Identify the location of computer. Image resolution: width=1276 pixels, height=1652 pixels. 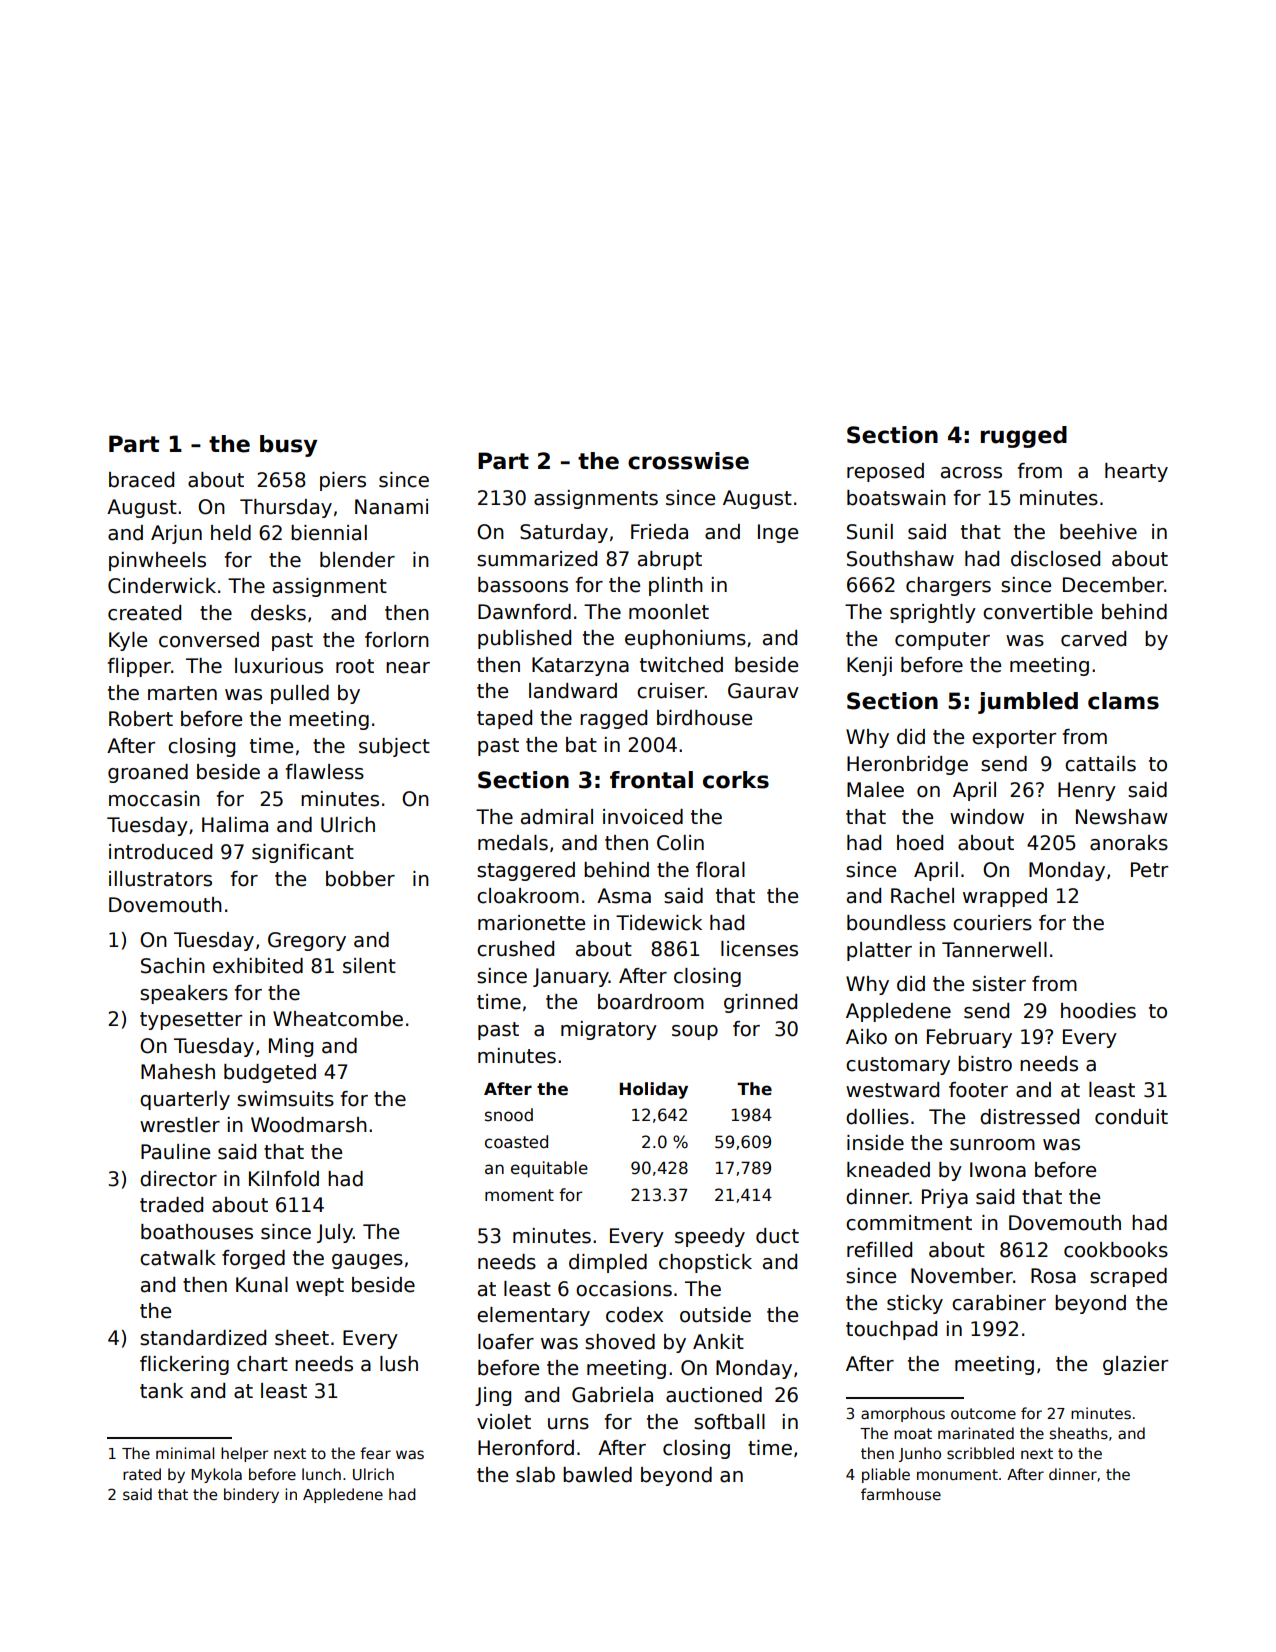
(942, 641).
